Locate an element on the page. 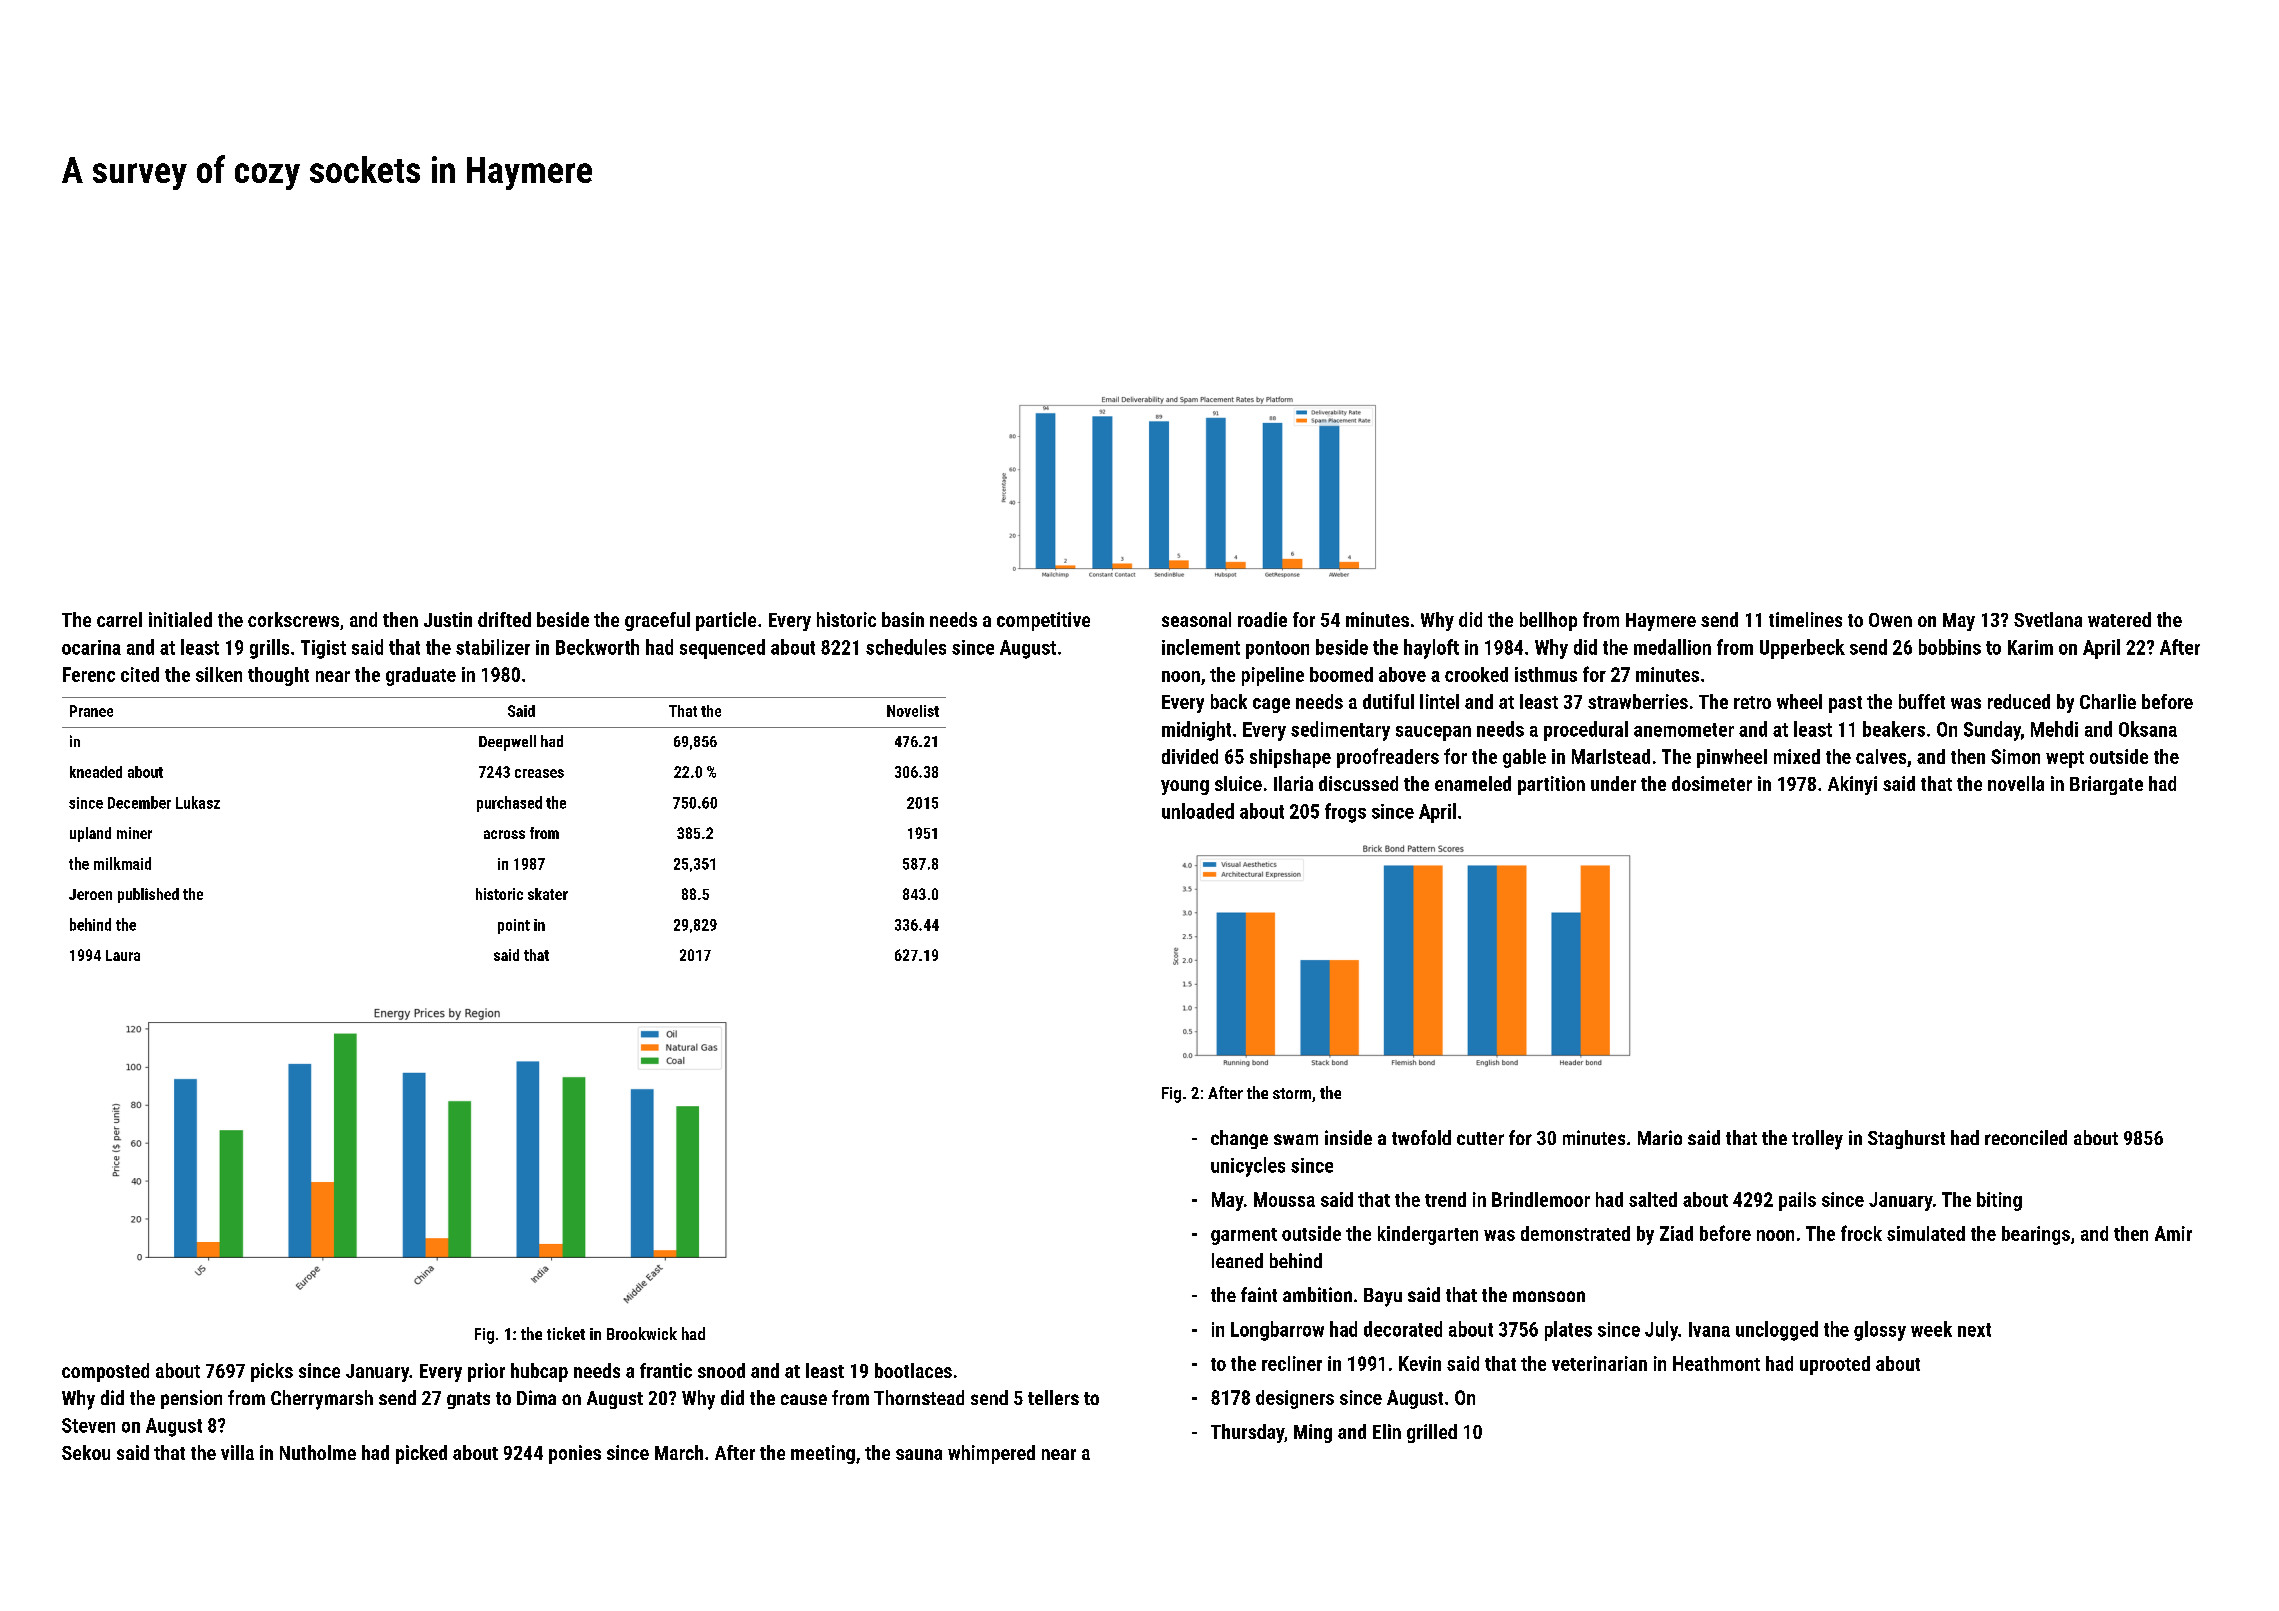  Brookwick is located at coordinates (642, 1333).
